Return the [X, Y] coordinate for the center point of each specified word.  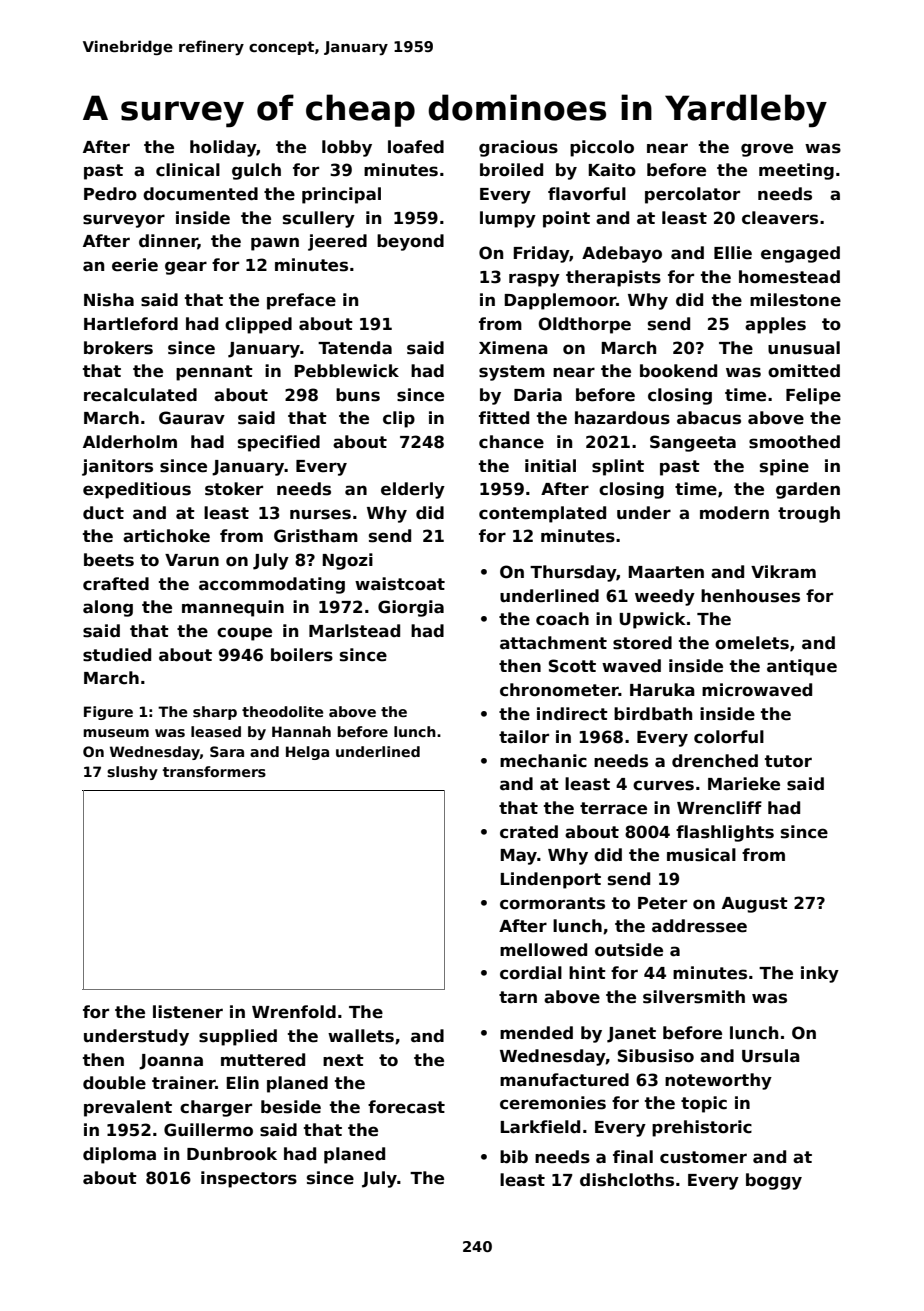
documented [200, 194]
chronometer [559, 690]
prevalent [128, 1108]
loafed [416, 147]
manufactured [564, 1080]
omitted [804, 371]
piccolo [602, 148]
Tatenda [355, 348]
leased [216, 731]
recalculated [140, 395]
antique [802, 667]
